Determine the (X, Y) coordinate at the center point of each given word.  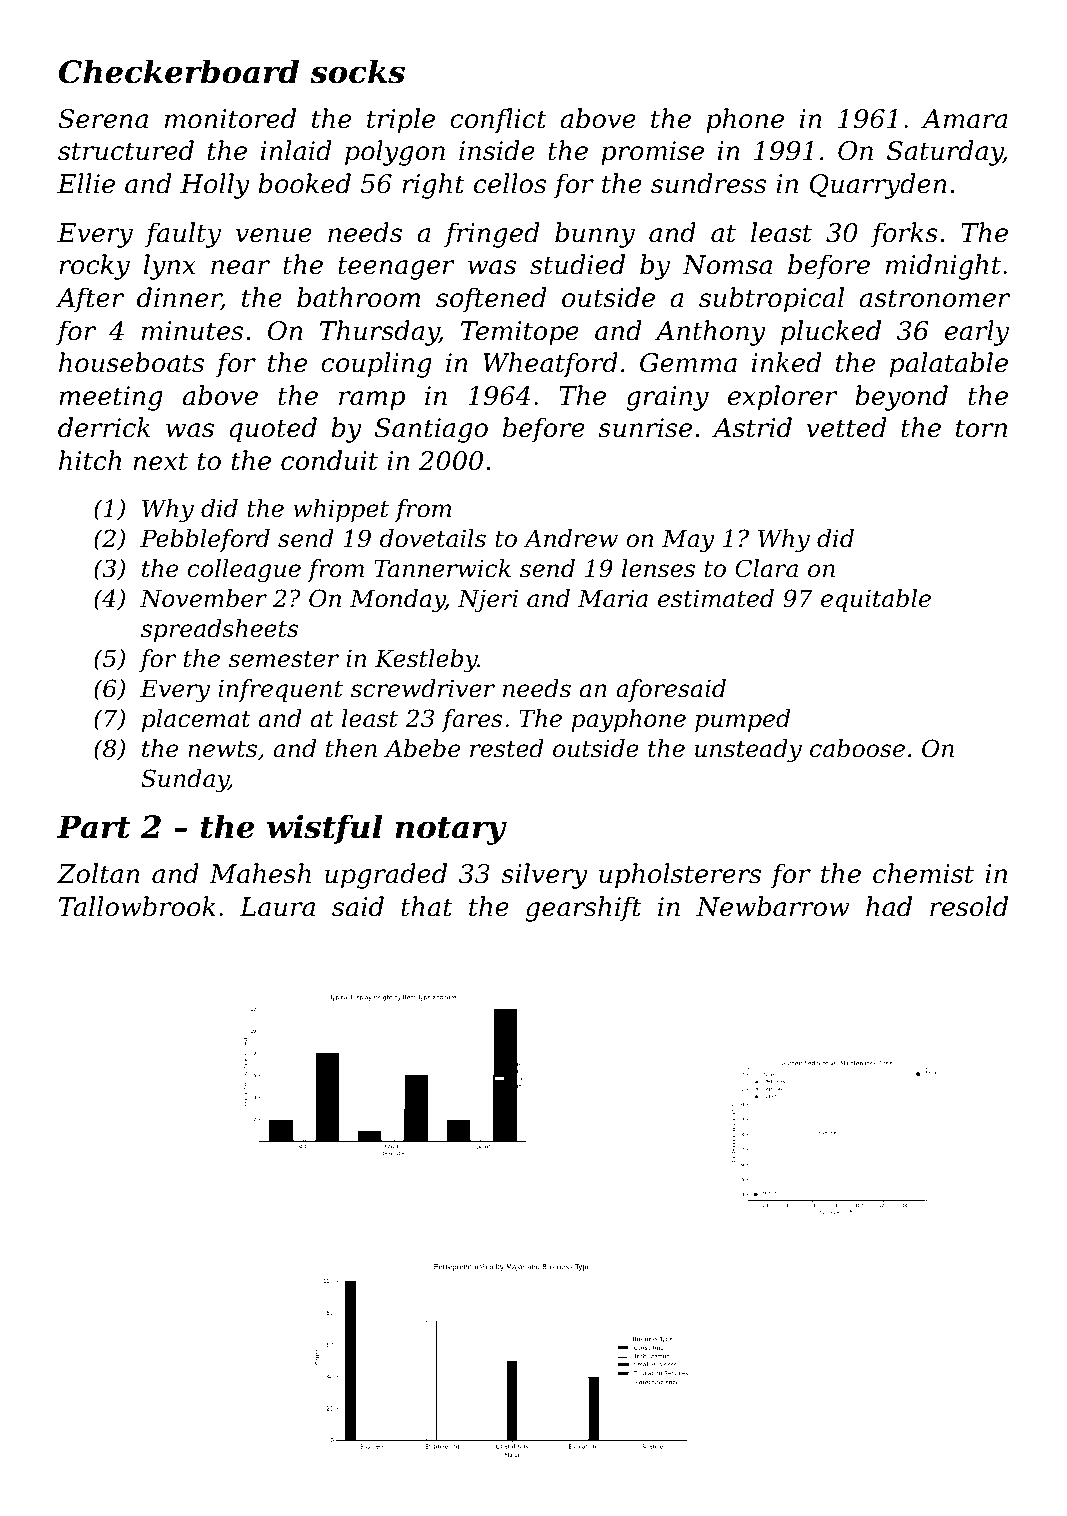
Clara (766, 568)
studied (577, 264)
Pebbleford (205, 540)
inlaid (296, 150)
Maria (613, 599)
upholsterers (680, 876)
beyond (901, 398)
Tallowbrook (137, 906)
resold (969, 906)
